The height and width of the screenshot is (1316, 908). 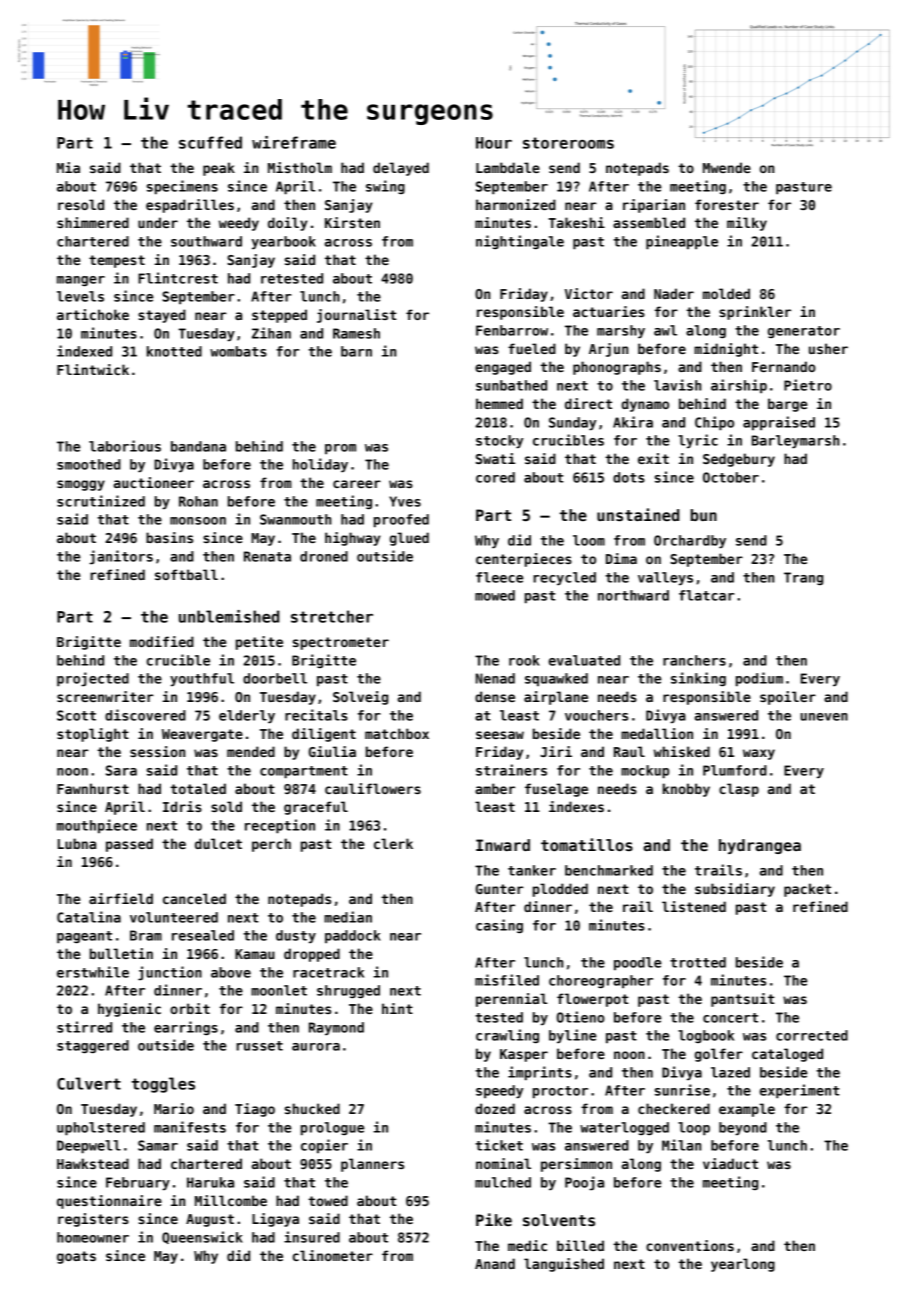 What do you see at coordinates (727, 167) in the screenshot?
I see `Mwende` at bounding box center [727, 167].
